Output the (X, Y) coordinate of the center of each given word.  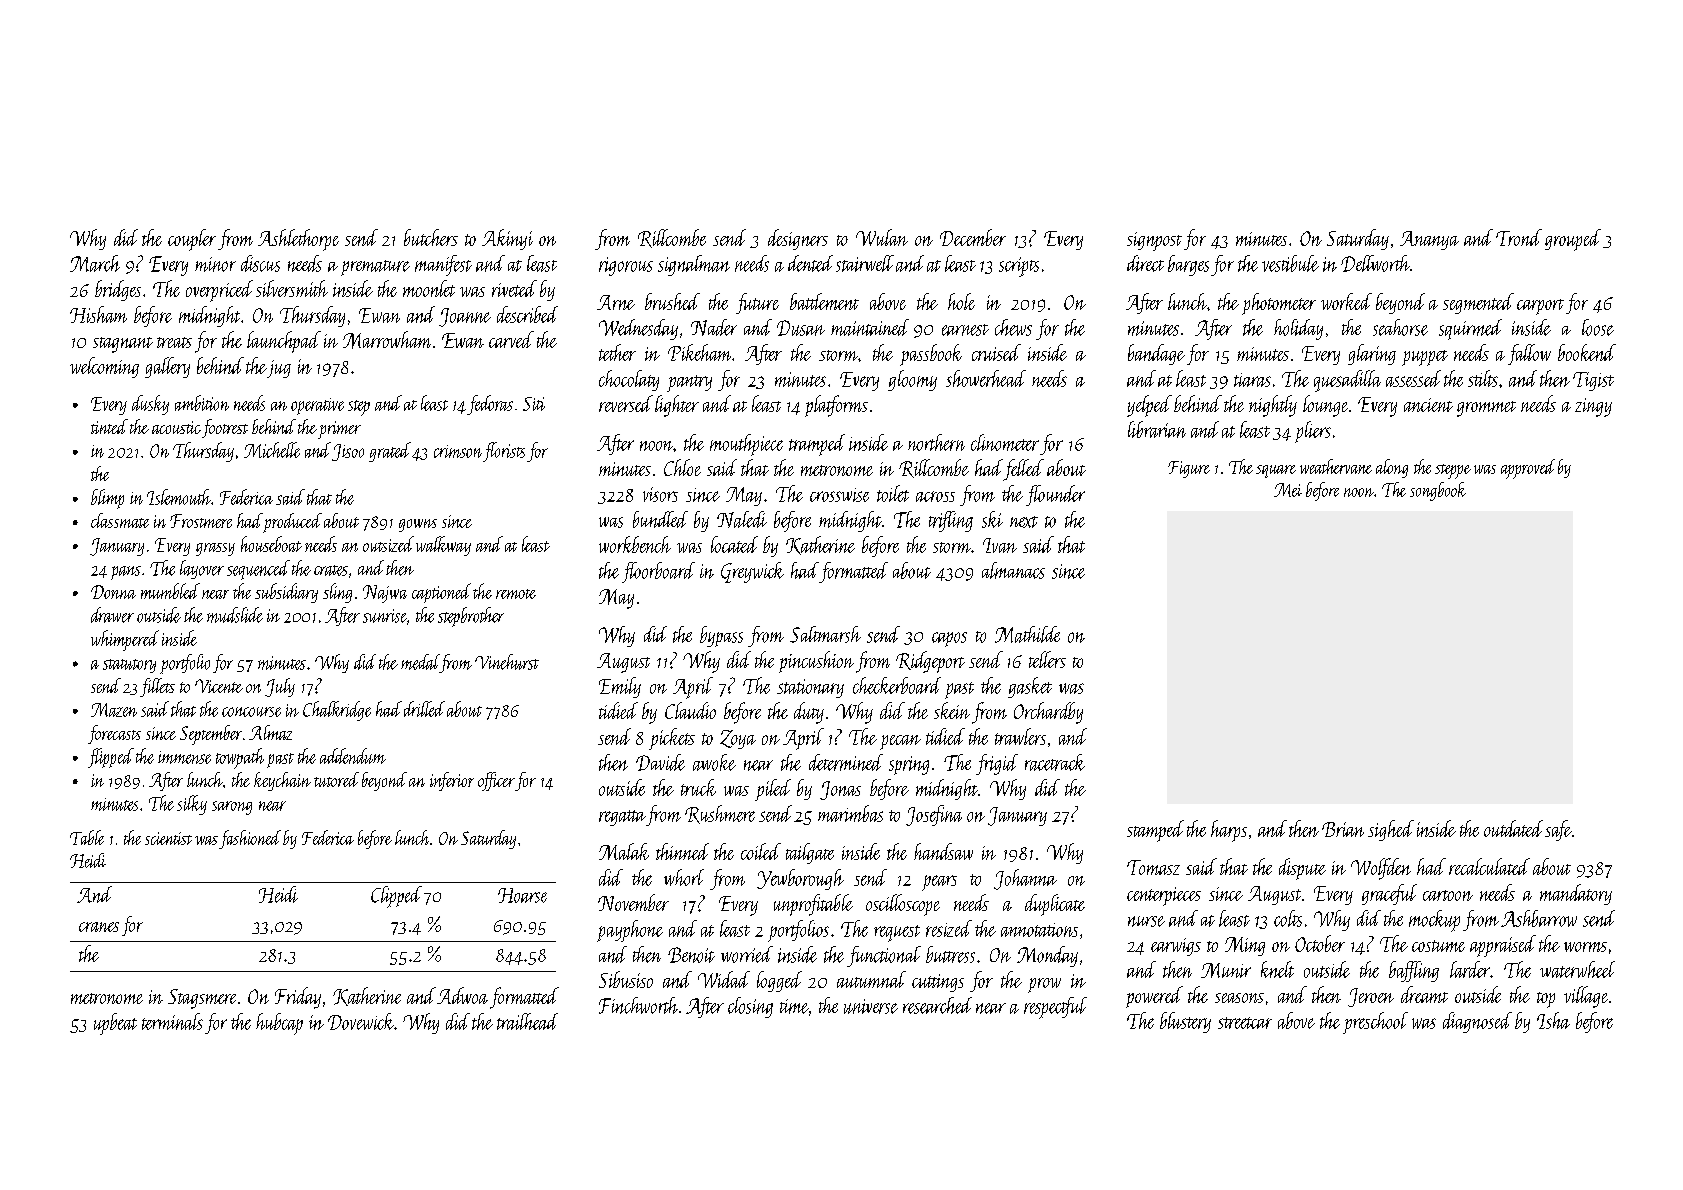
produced (292, 523)
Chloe (682, 467)
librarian (1157, 429)
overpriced (219, 291)
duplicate (1055, 905)
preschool (1375, 1023)
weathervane (1336, 466)
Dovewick (361, 1021)
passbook (931, 355)
